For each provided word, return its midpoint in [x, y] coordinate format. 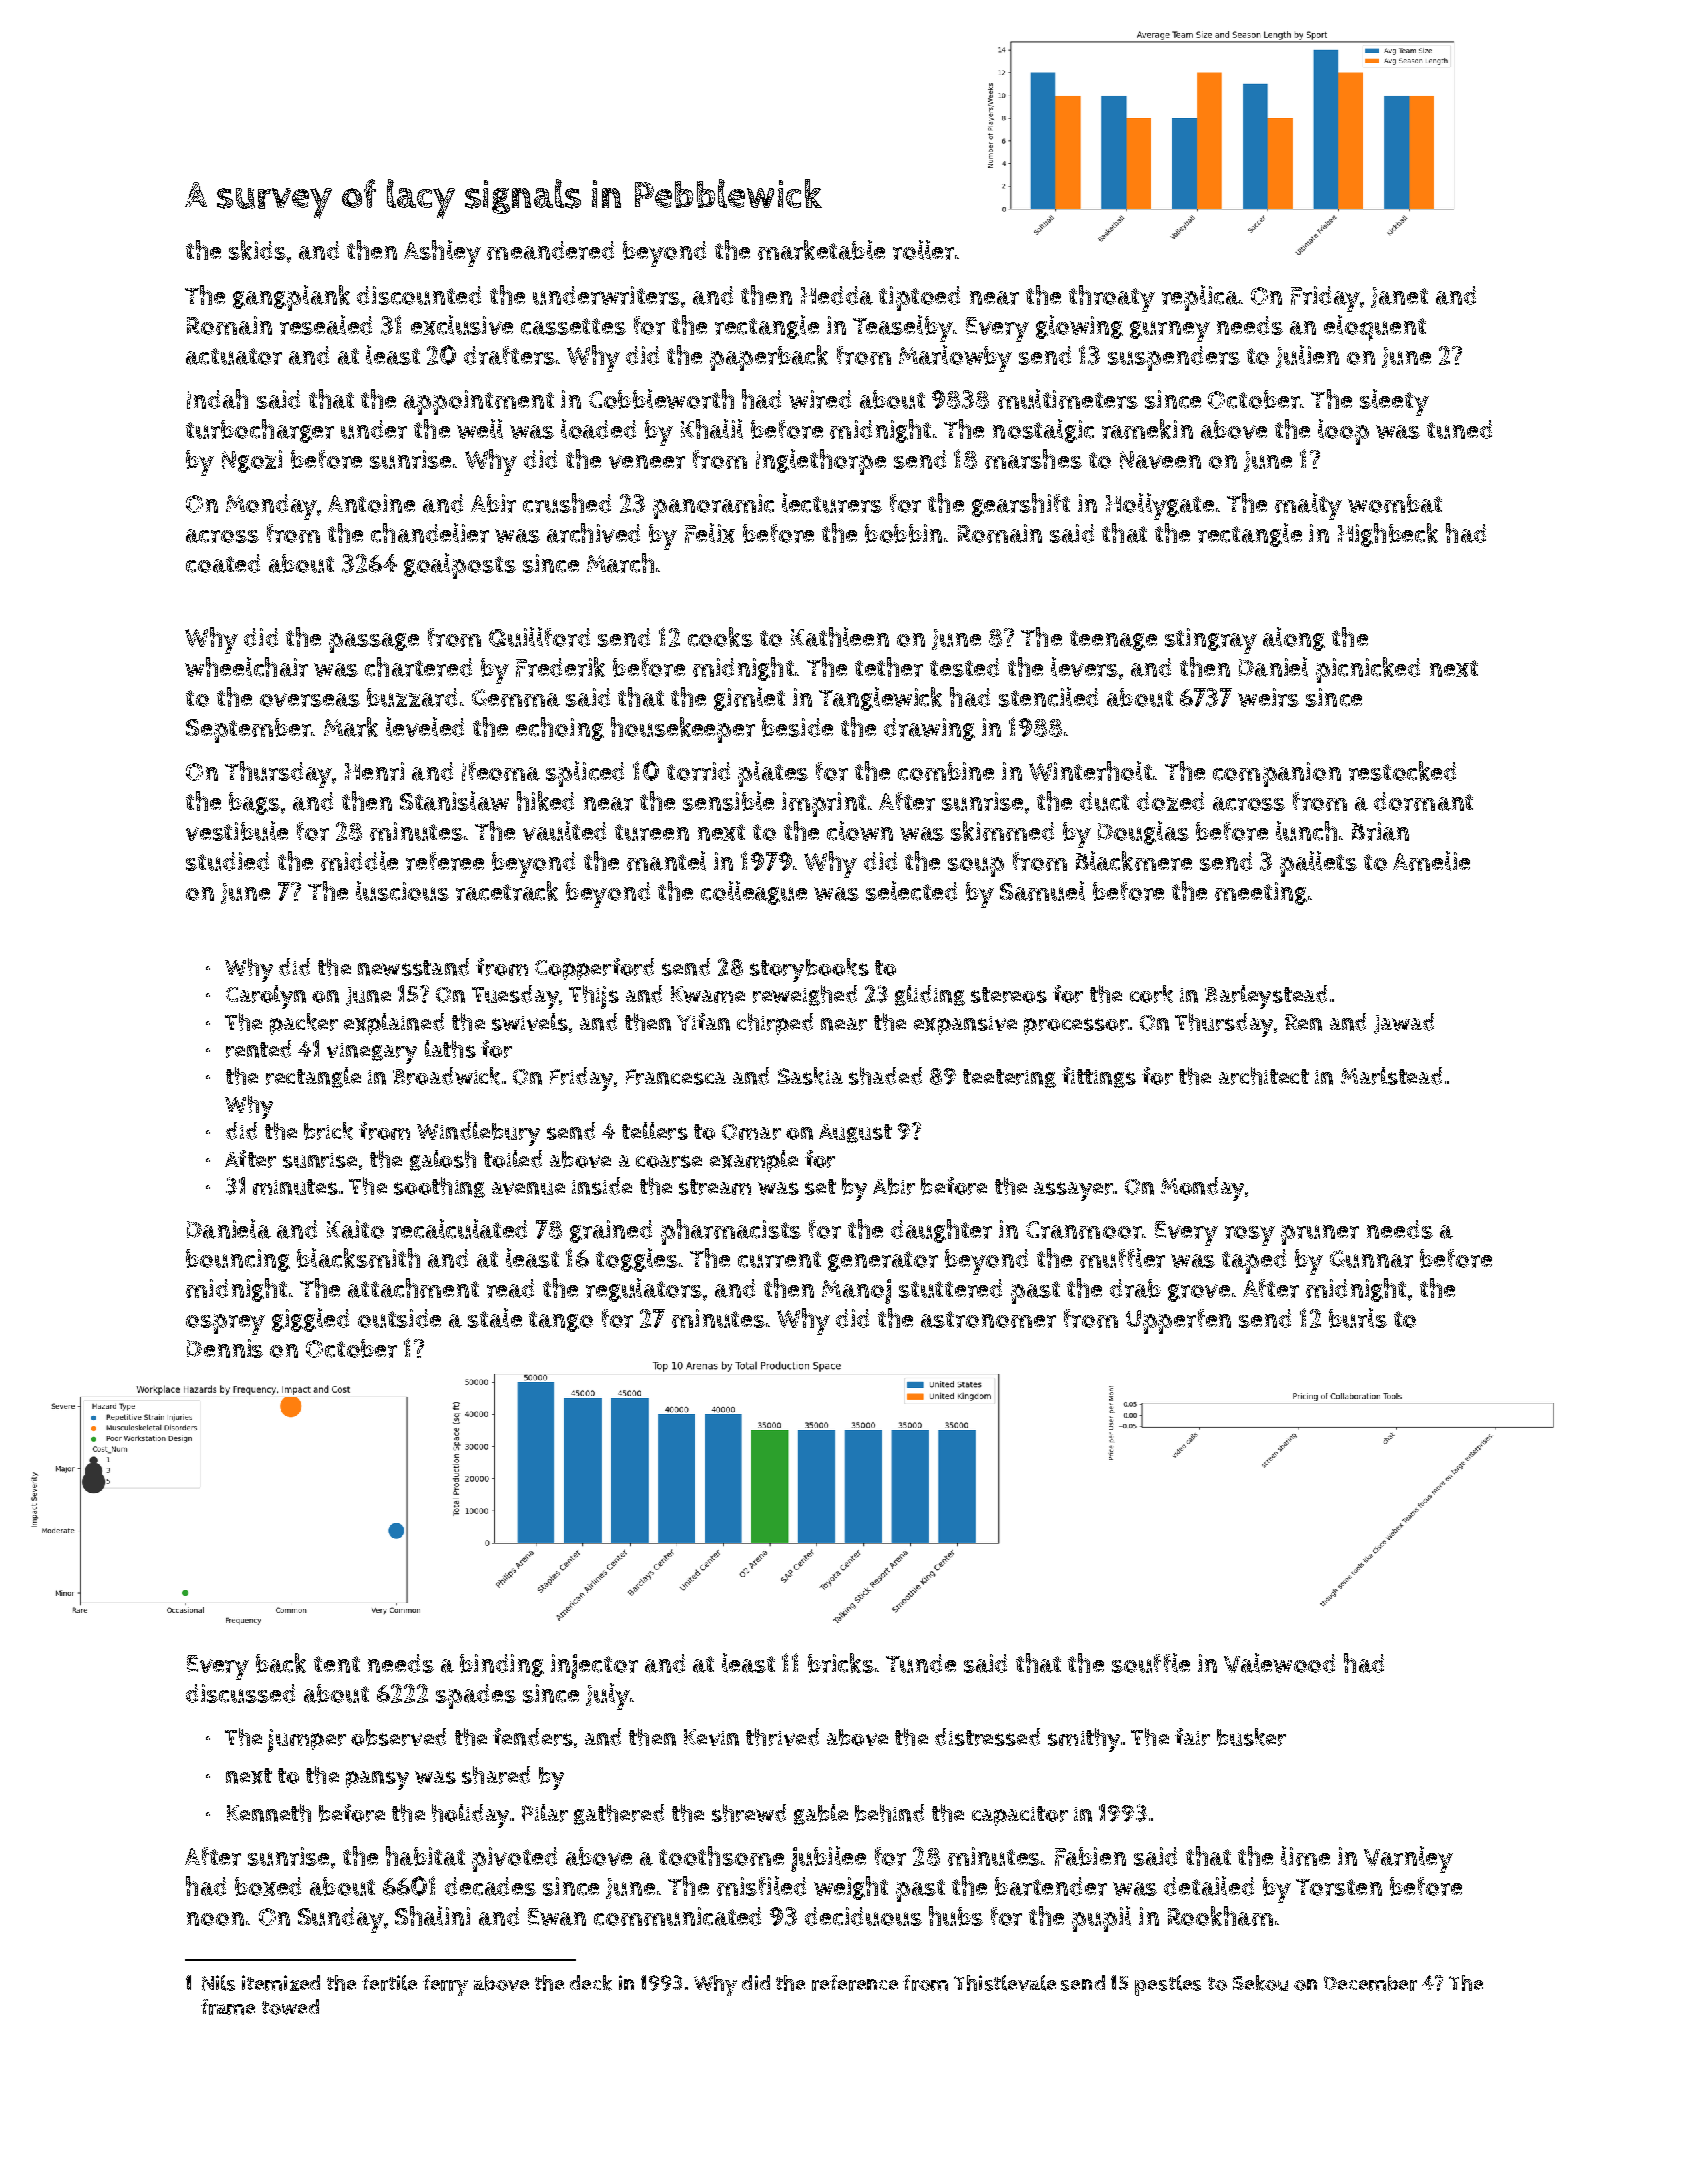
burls [1358, 1318]
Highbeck [1388, 535]
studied [227, 861]
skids [257, 250]
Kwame [708, 994]
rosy [1250, 1236]
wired [820, 399]
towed [290, 2007]
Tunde [921, 1663]
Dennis [225, 1348]
